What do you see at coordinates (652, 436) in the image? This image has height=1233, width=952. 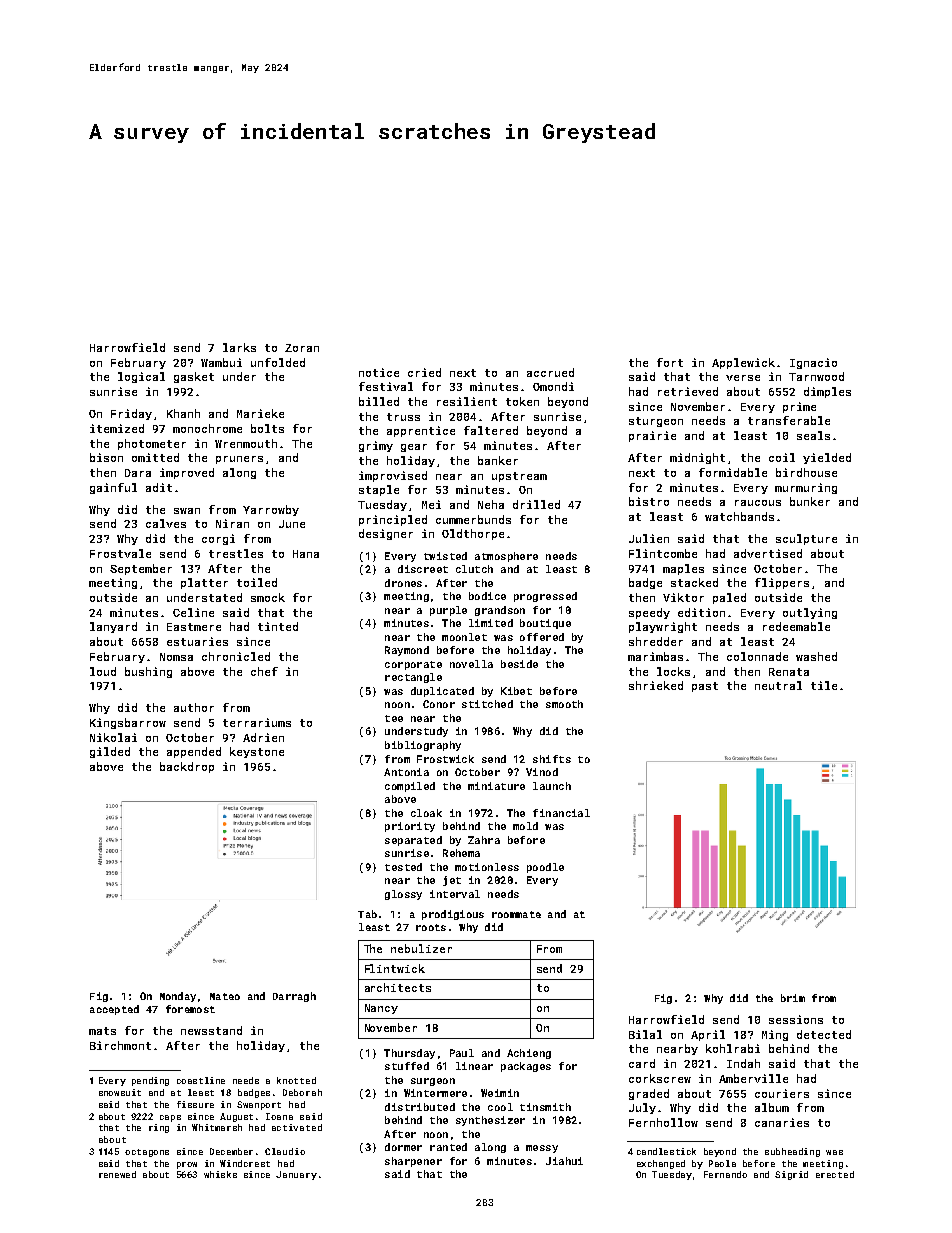 I see `prairie` at bounding box center [652, 436].
